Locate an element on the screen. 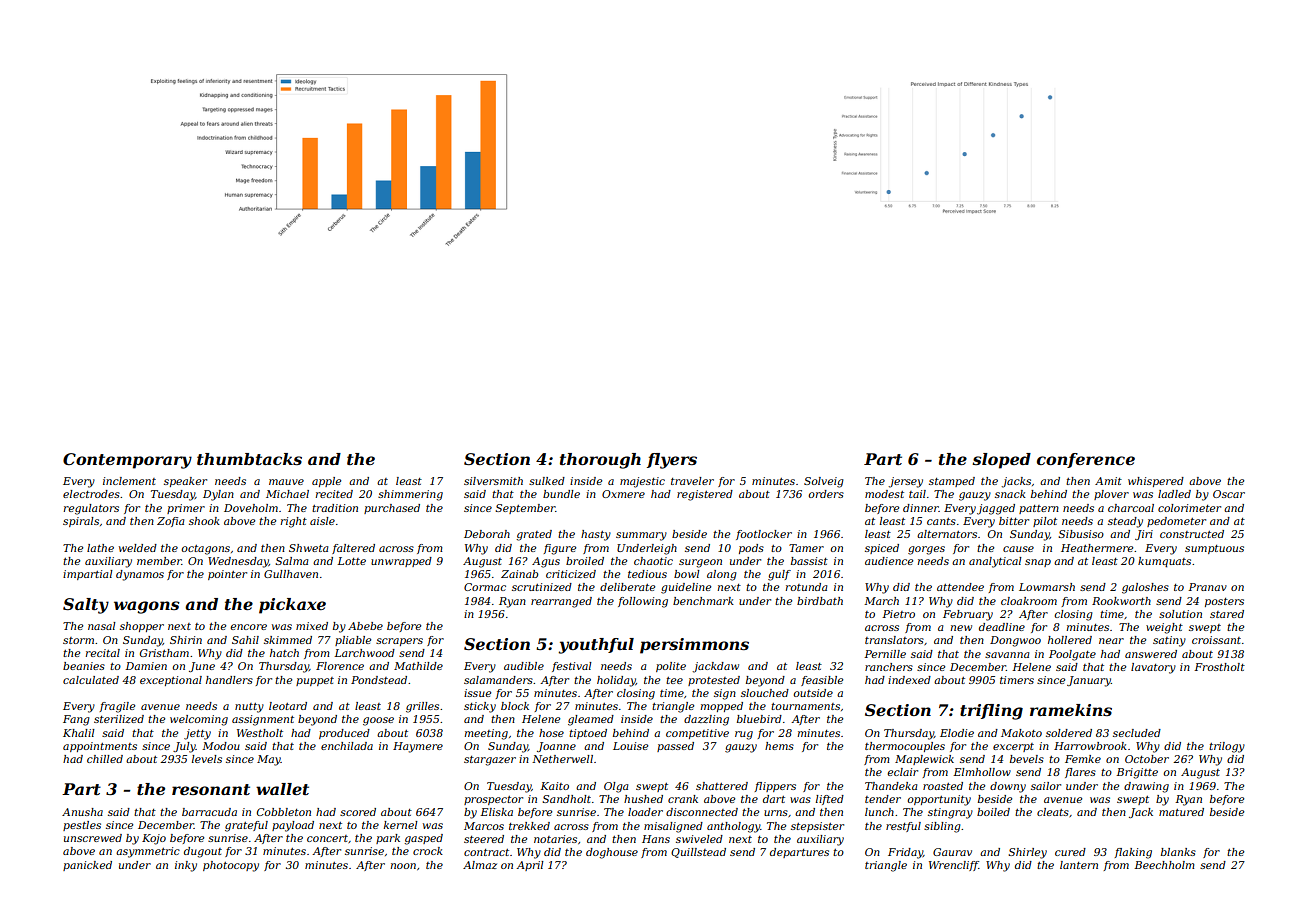 Image resolution: width=1308 pixels, height=924 pixels. photocopy is located at coordinates (231, 866).
